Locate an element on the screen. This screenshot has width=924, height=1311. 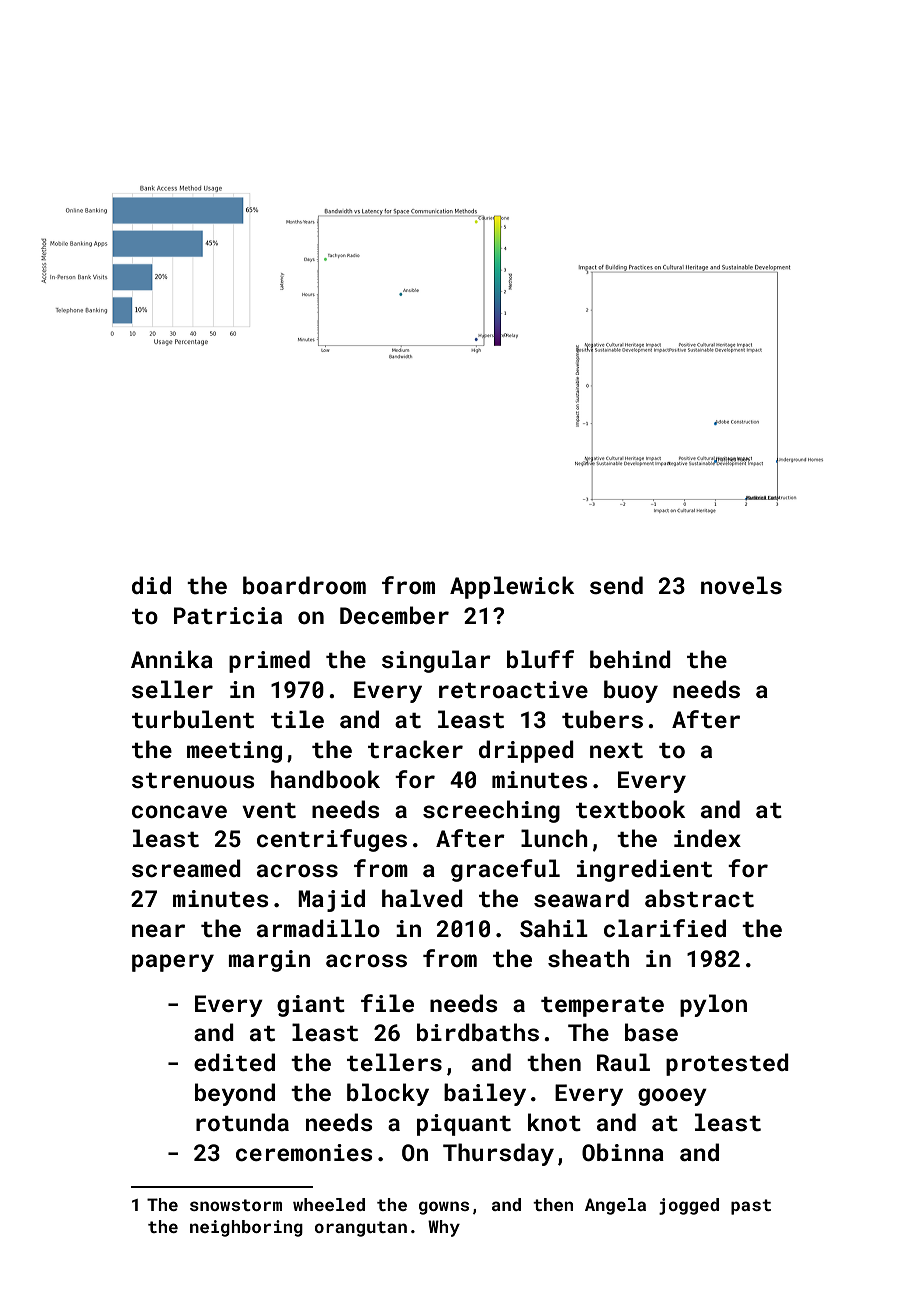
Why is located at coordinates (444, 1228).
